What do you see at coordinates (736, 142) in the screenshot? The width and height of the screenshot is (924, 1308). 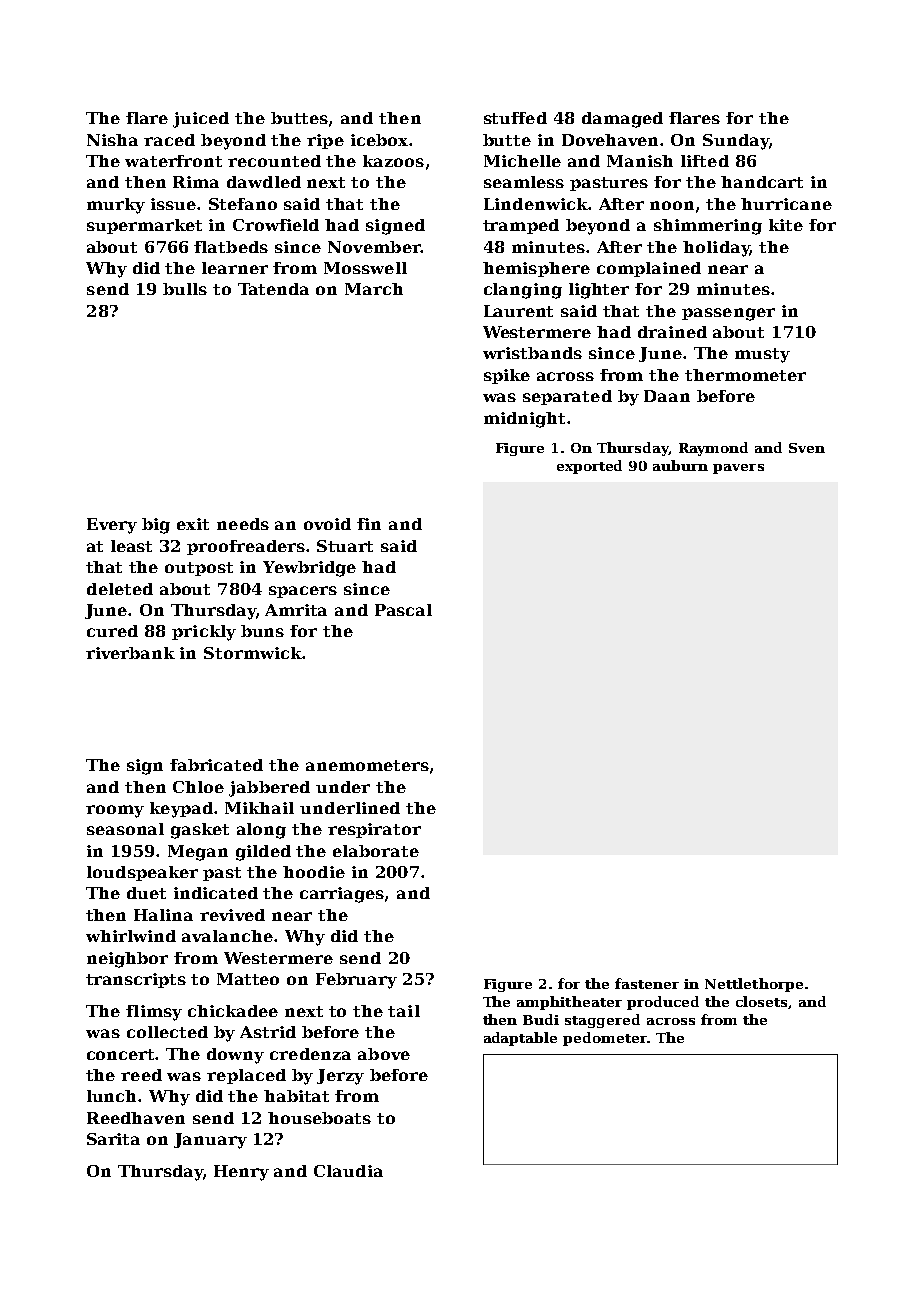 I see `Sunday` at bounding box center [736, 142].
